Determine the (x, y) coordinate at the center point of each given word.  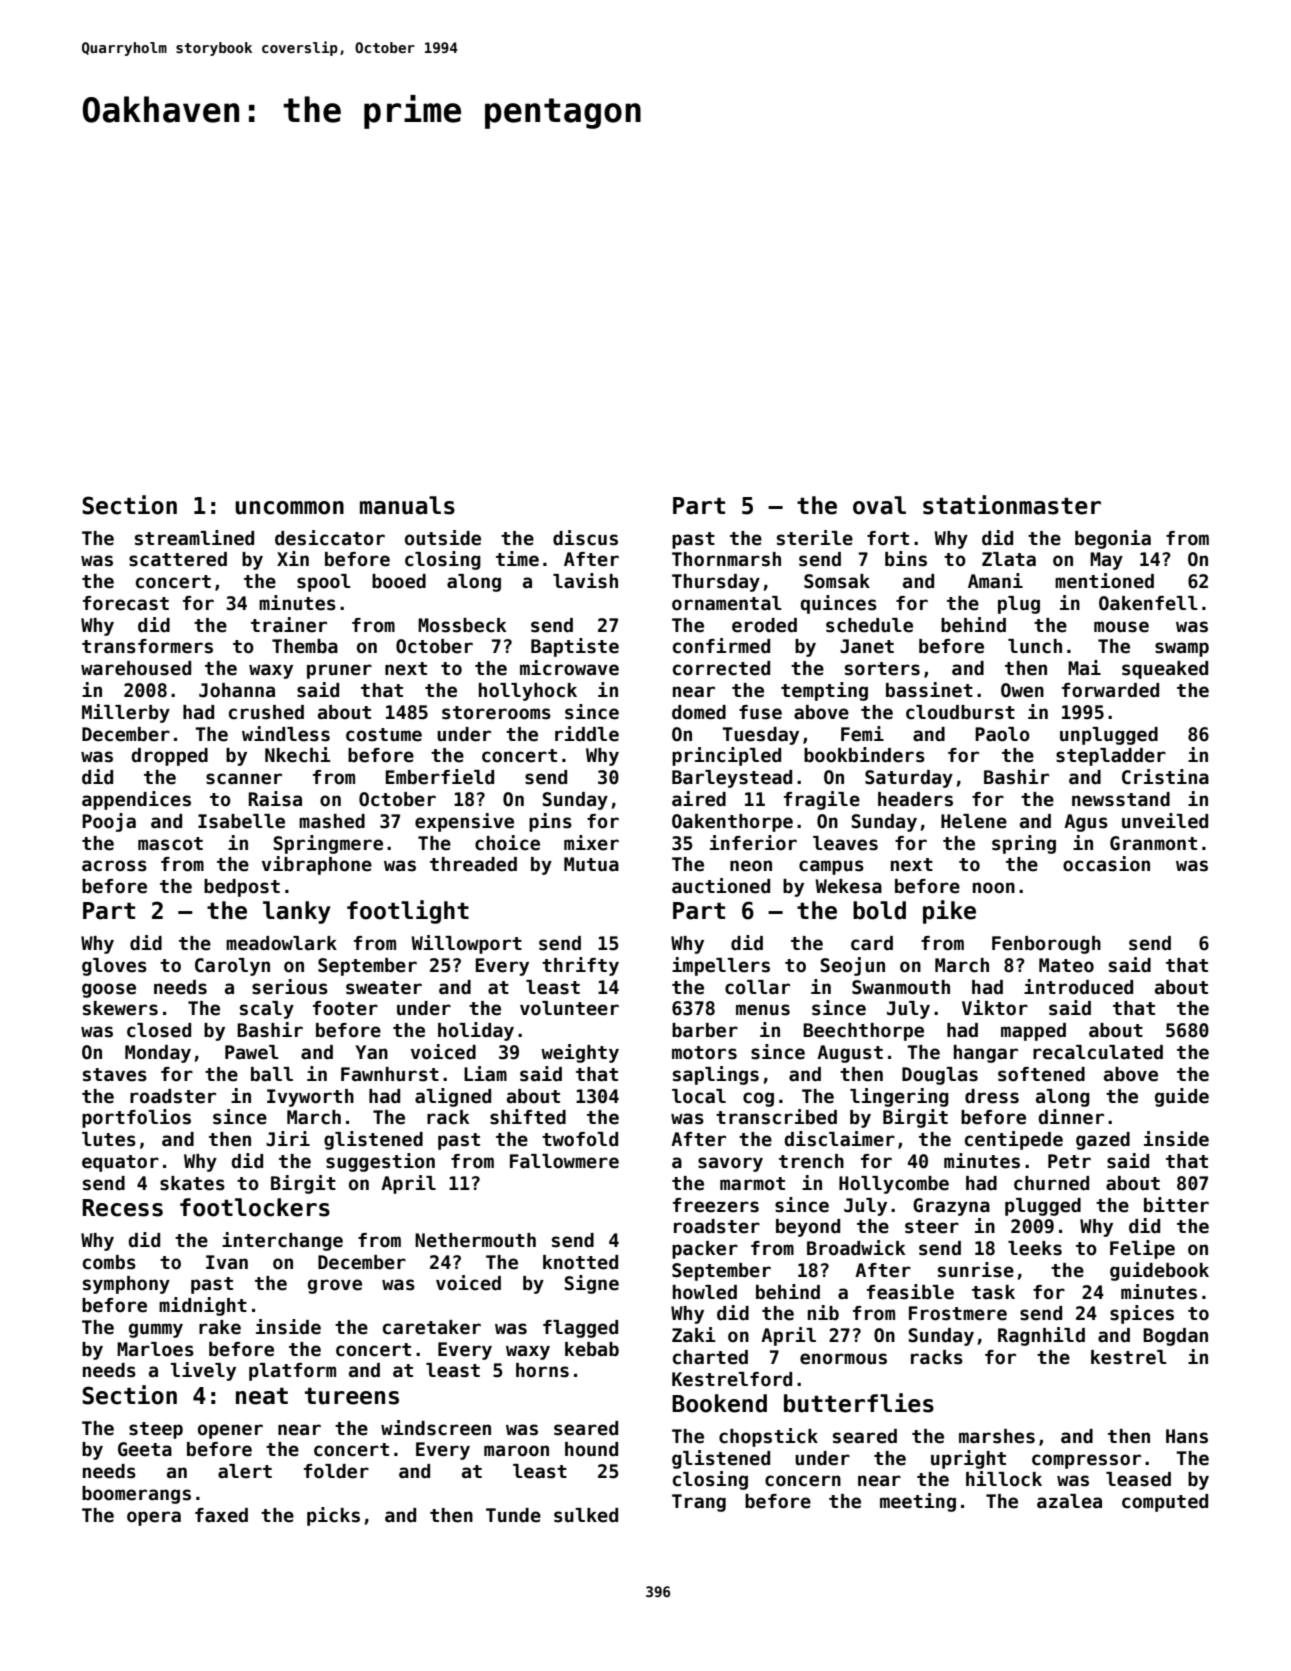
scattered (178, 559)
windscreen (436, 1428)
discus (585, 538)
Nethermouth (475, 1240)
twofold (580, 1139)
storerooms (496, 713)
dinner (1071, 1117)
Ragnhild (1041, 1336)
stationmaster (1012, 505)
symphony (126, 1285)
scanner (244, 779)
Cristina (1165, 777)
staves (115, 1075)
